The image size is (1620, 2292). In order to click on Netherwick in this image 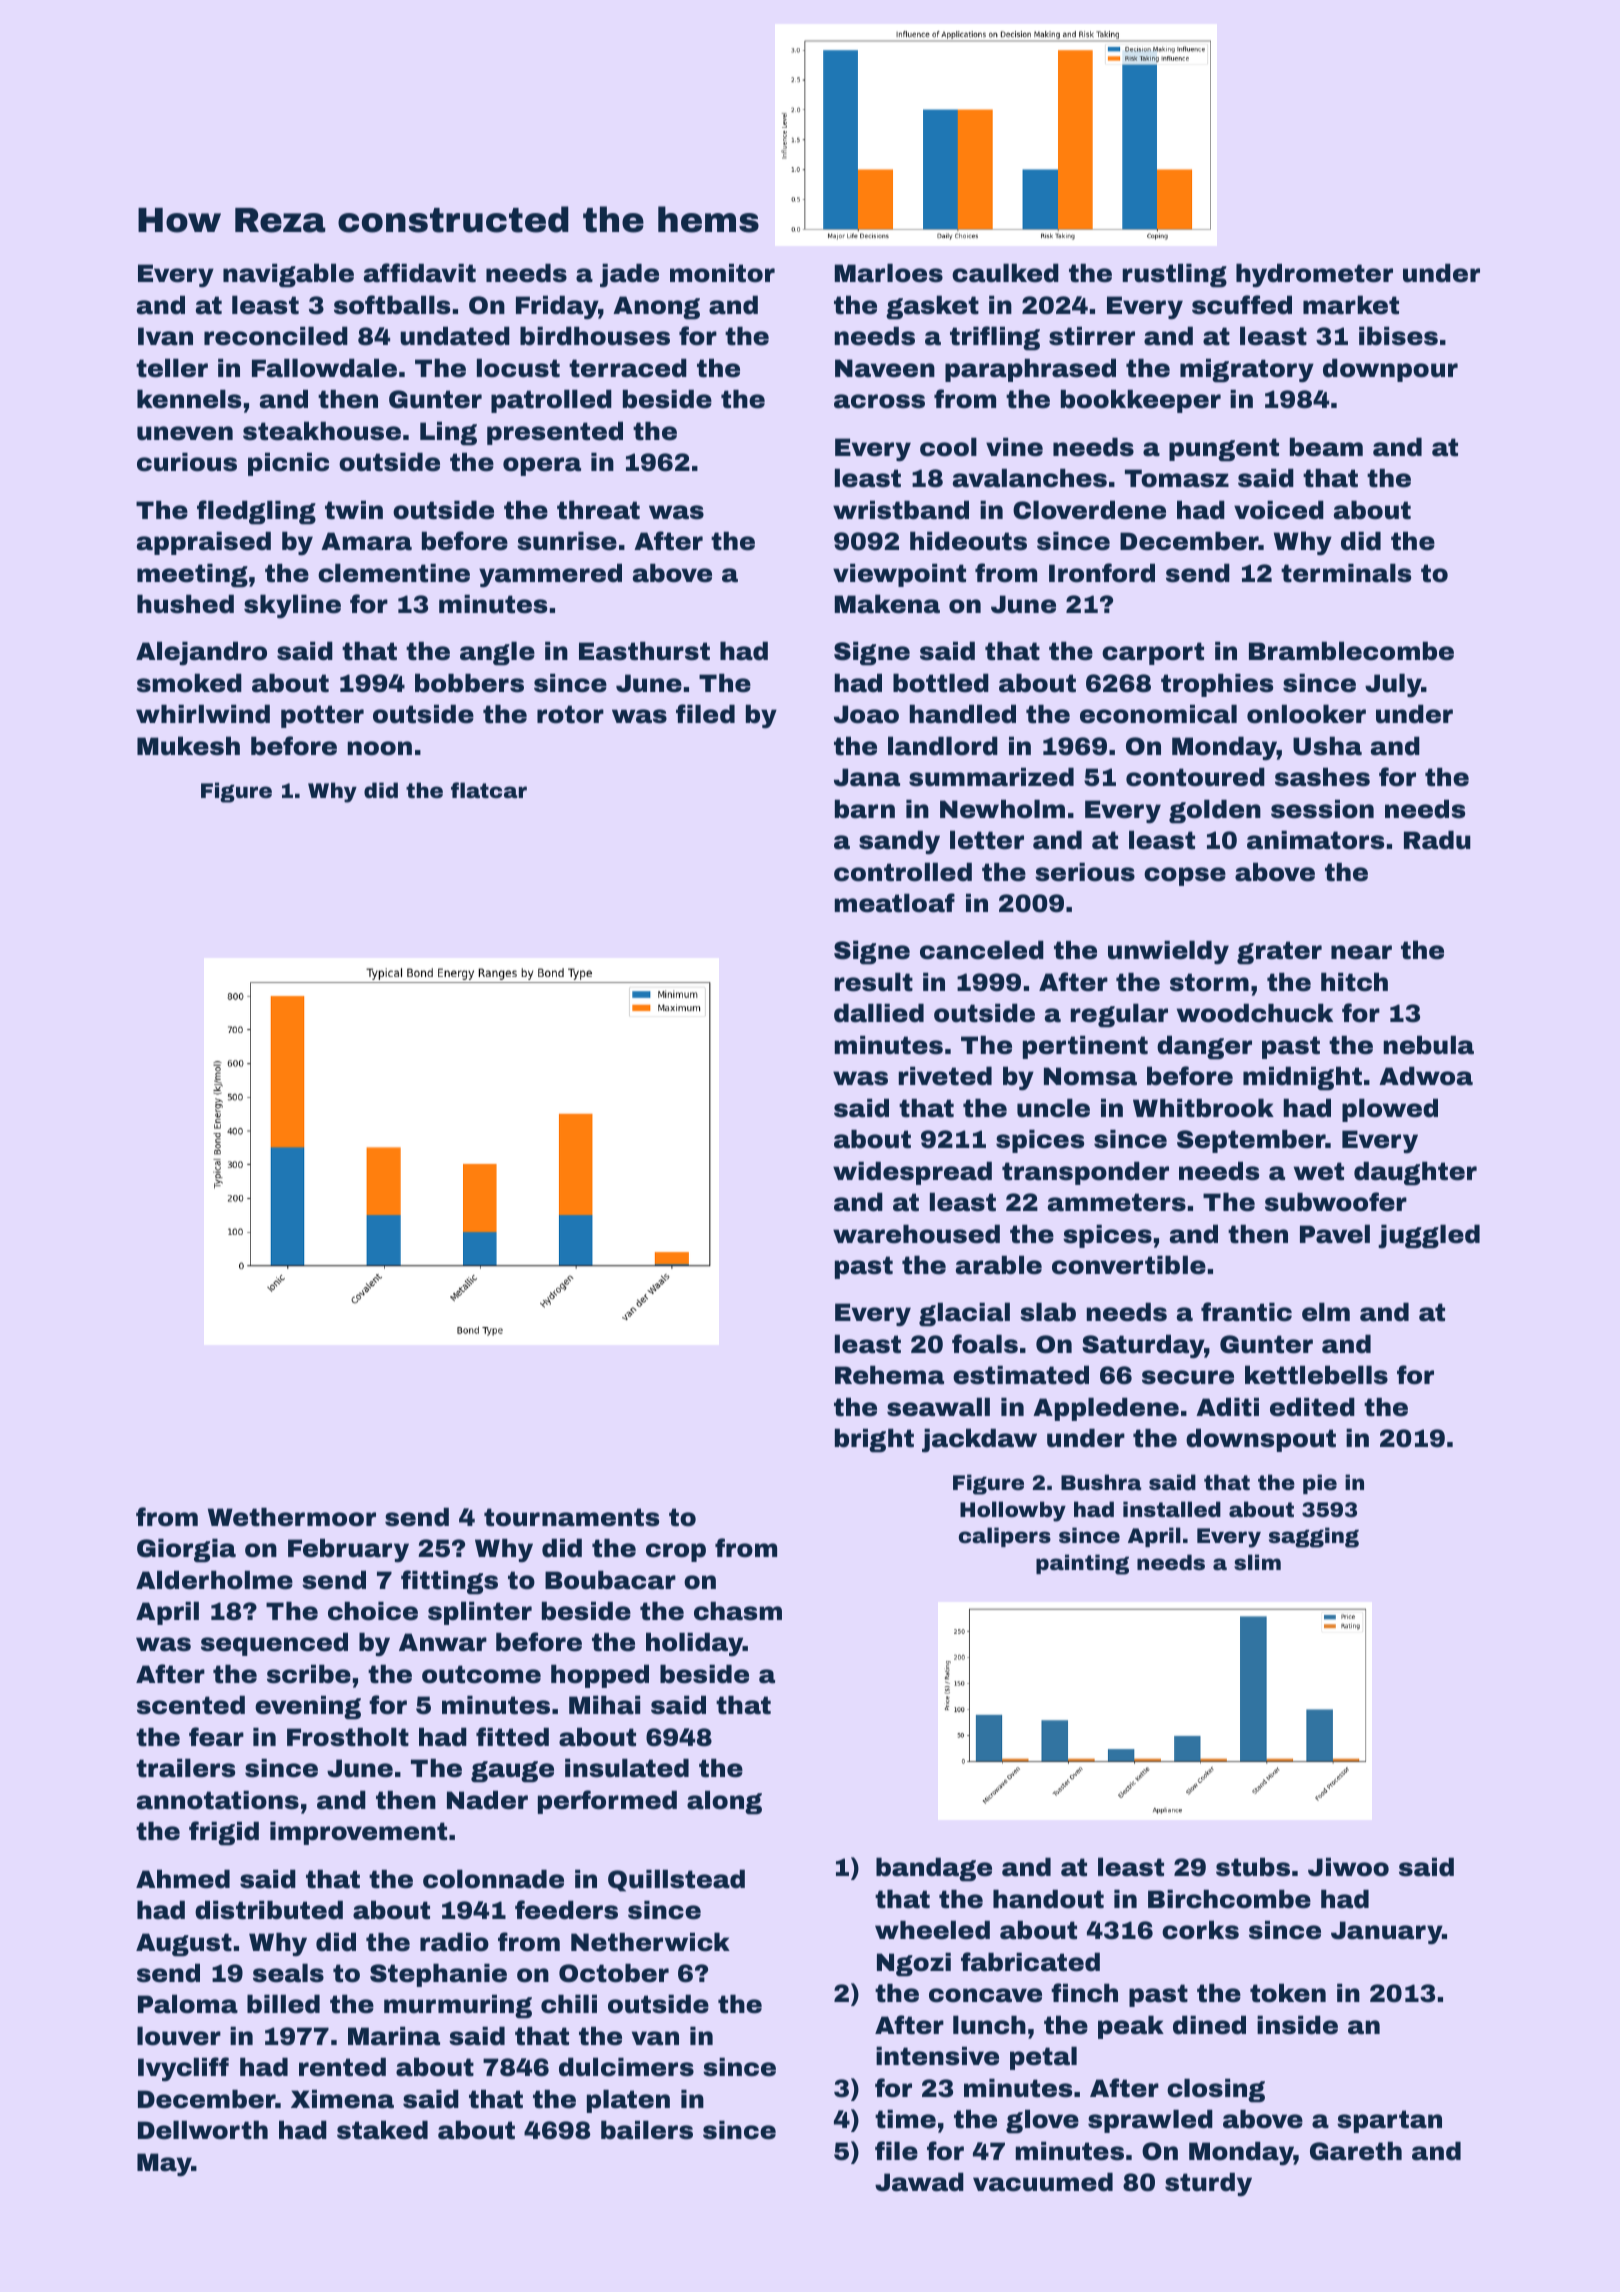, I will do `click(650, 1942)`.
